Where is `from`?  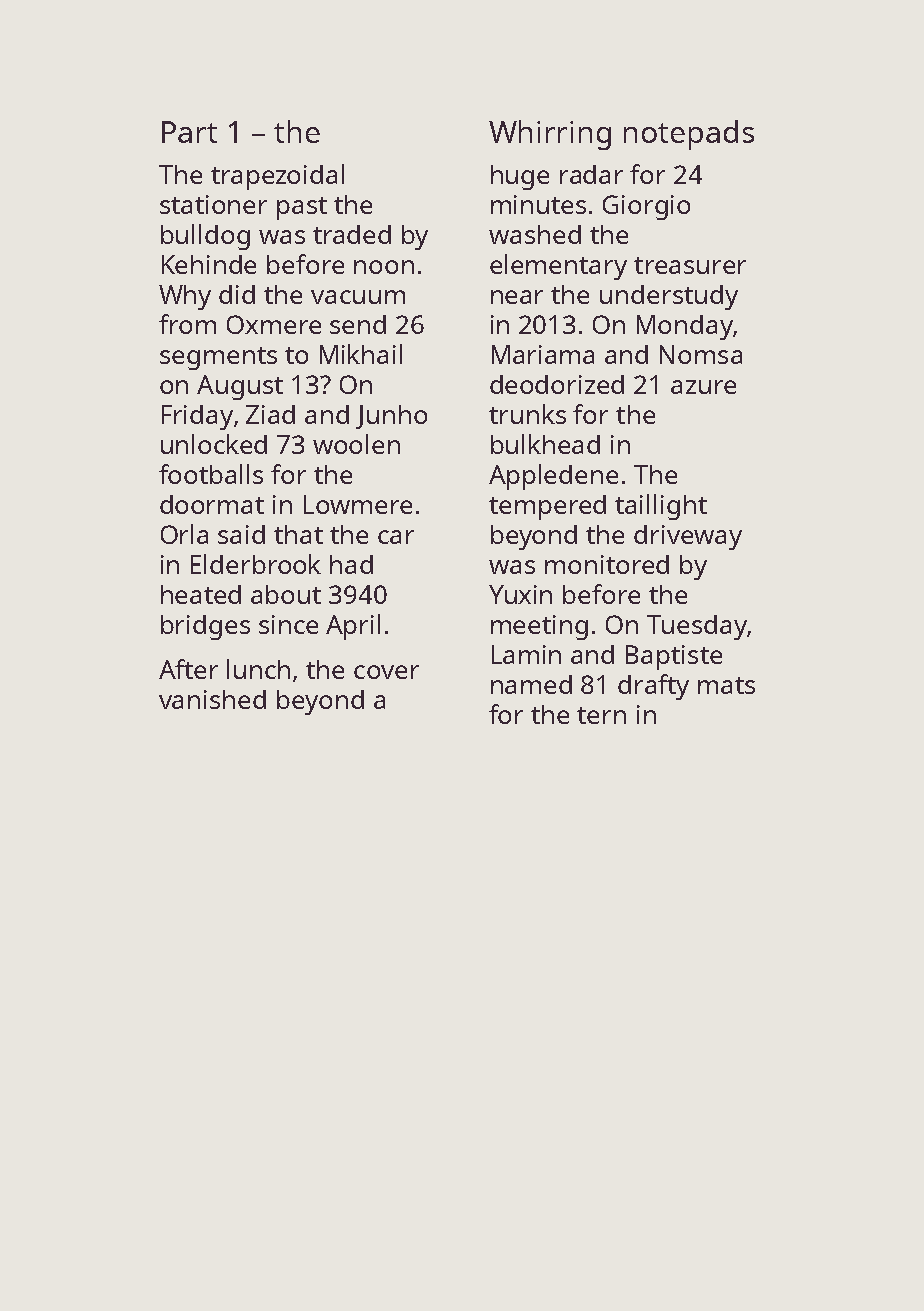
from is located at coordinates (187, 324).
